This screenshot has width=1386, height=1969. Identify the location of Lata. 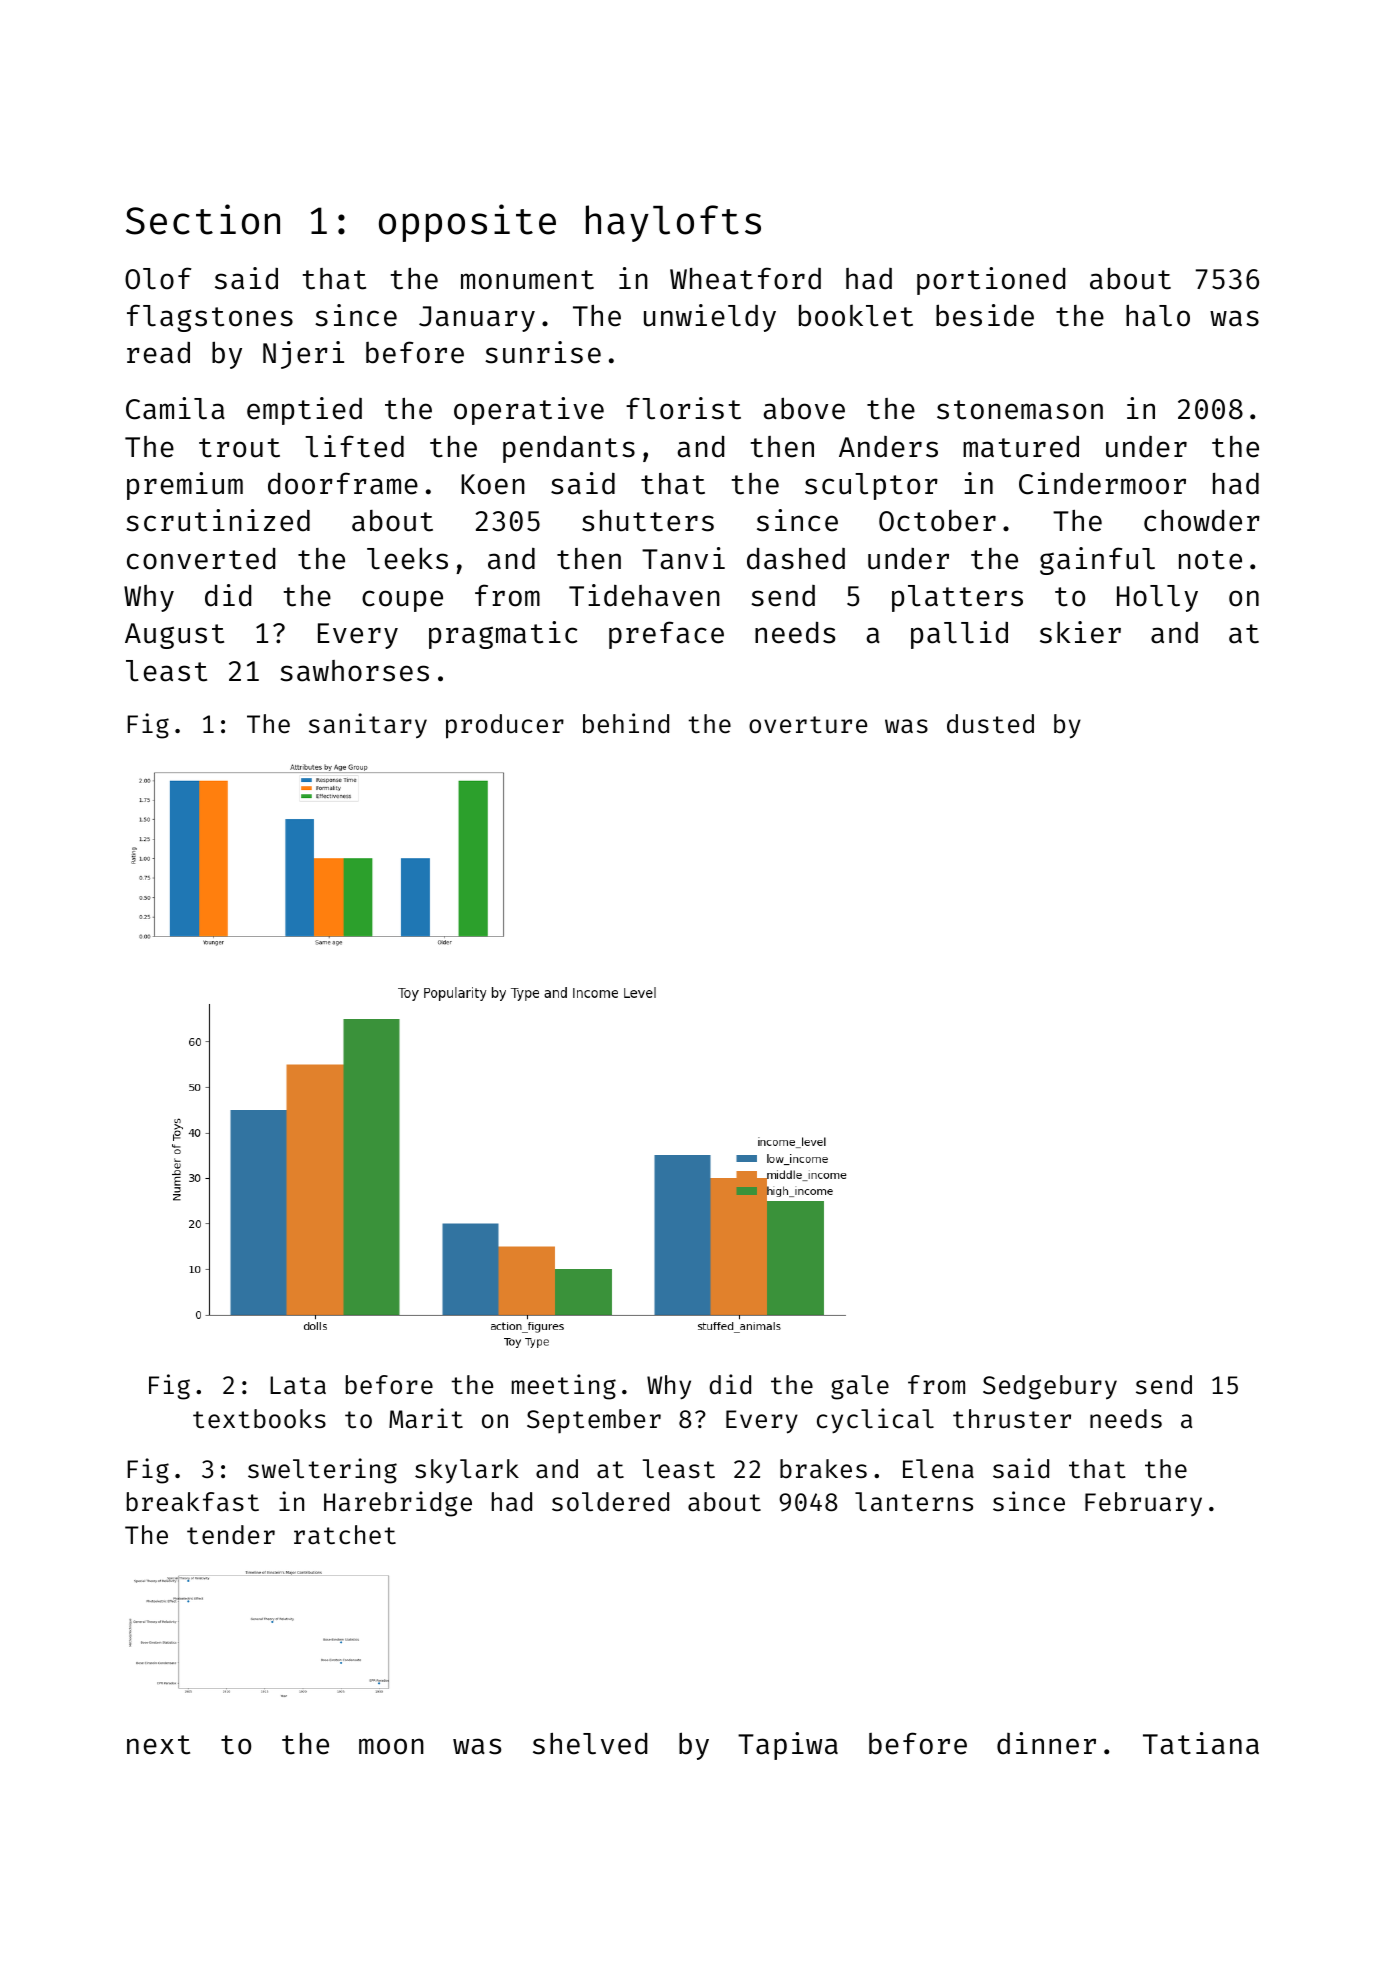
(298, 1385).
